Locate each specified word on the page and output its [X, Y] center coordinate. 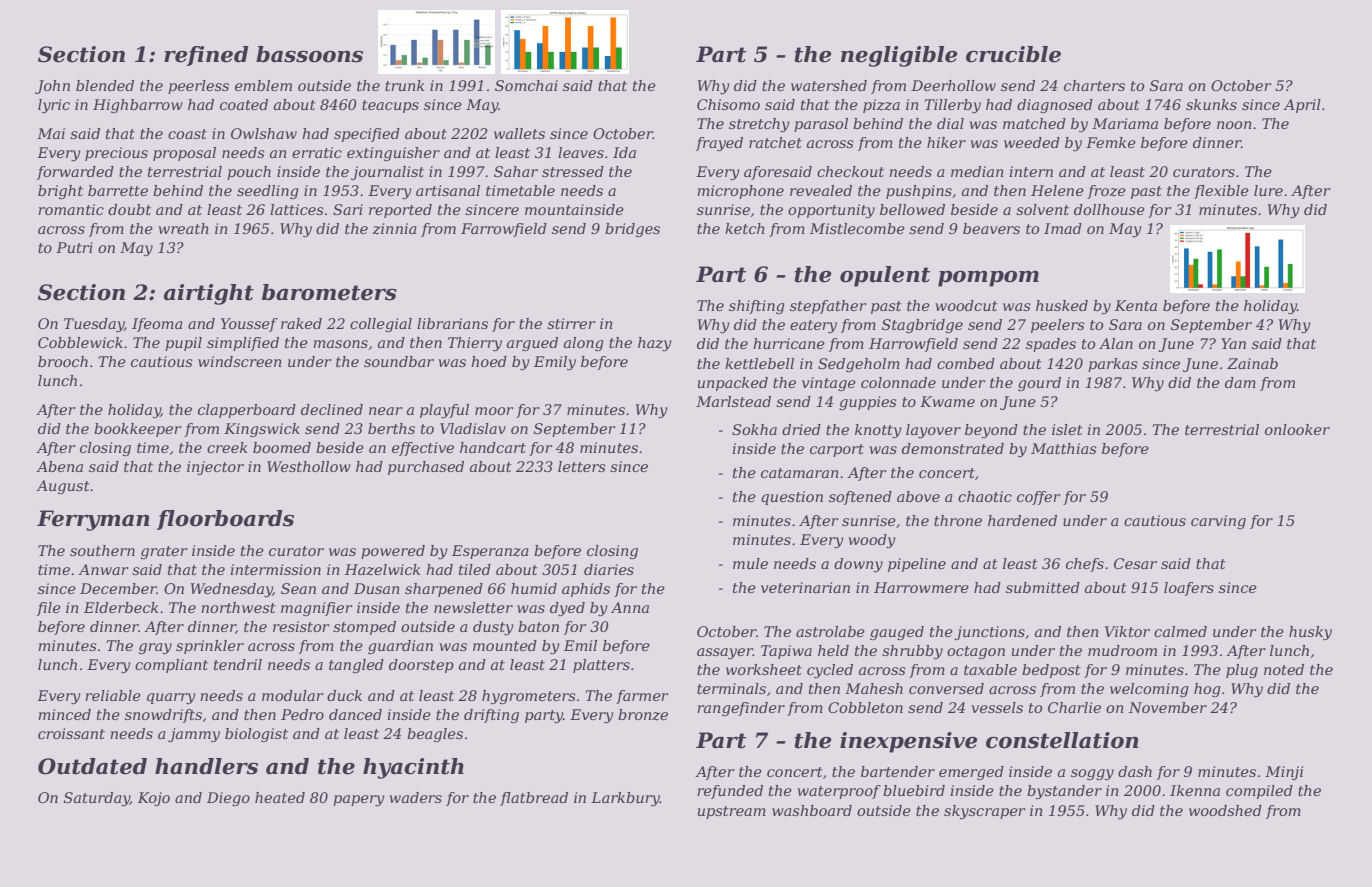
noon [1234, 125]
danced [355, 714]
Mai [51, 133]
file [49, 609]
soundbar [399, 361]
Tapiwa [786, 652]
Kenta [1136, 305]
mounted [505, 645]
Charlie [1074, 707]
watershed [829, 85]
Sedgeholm [859, 365]
